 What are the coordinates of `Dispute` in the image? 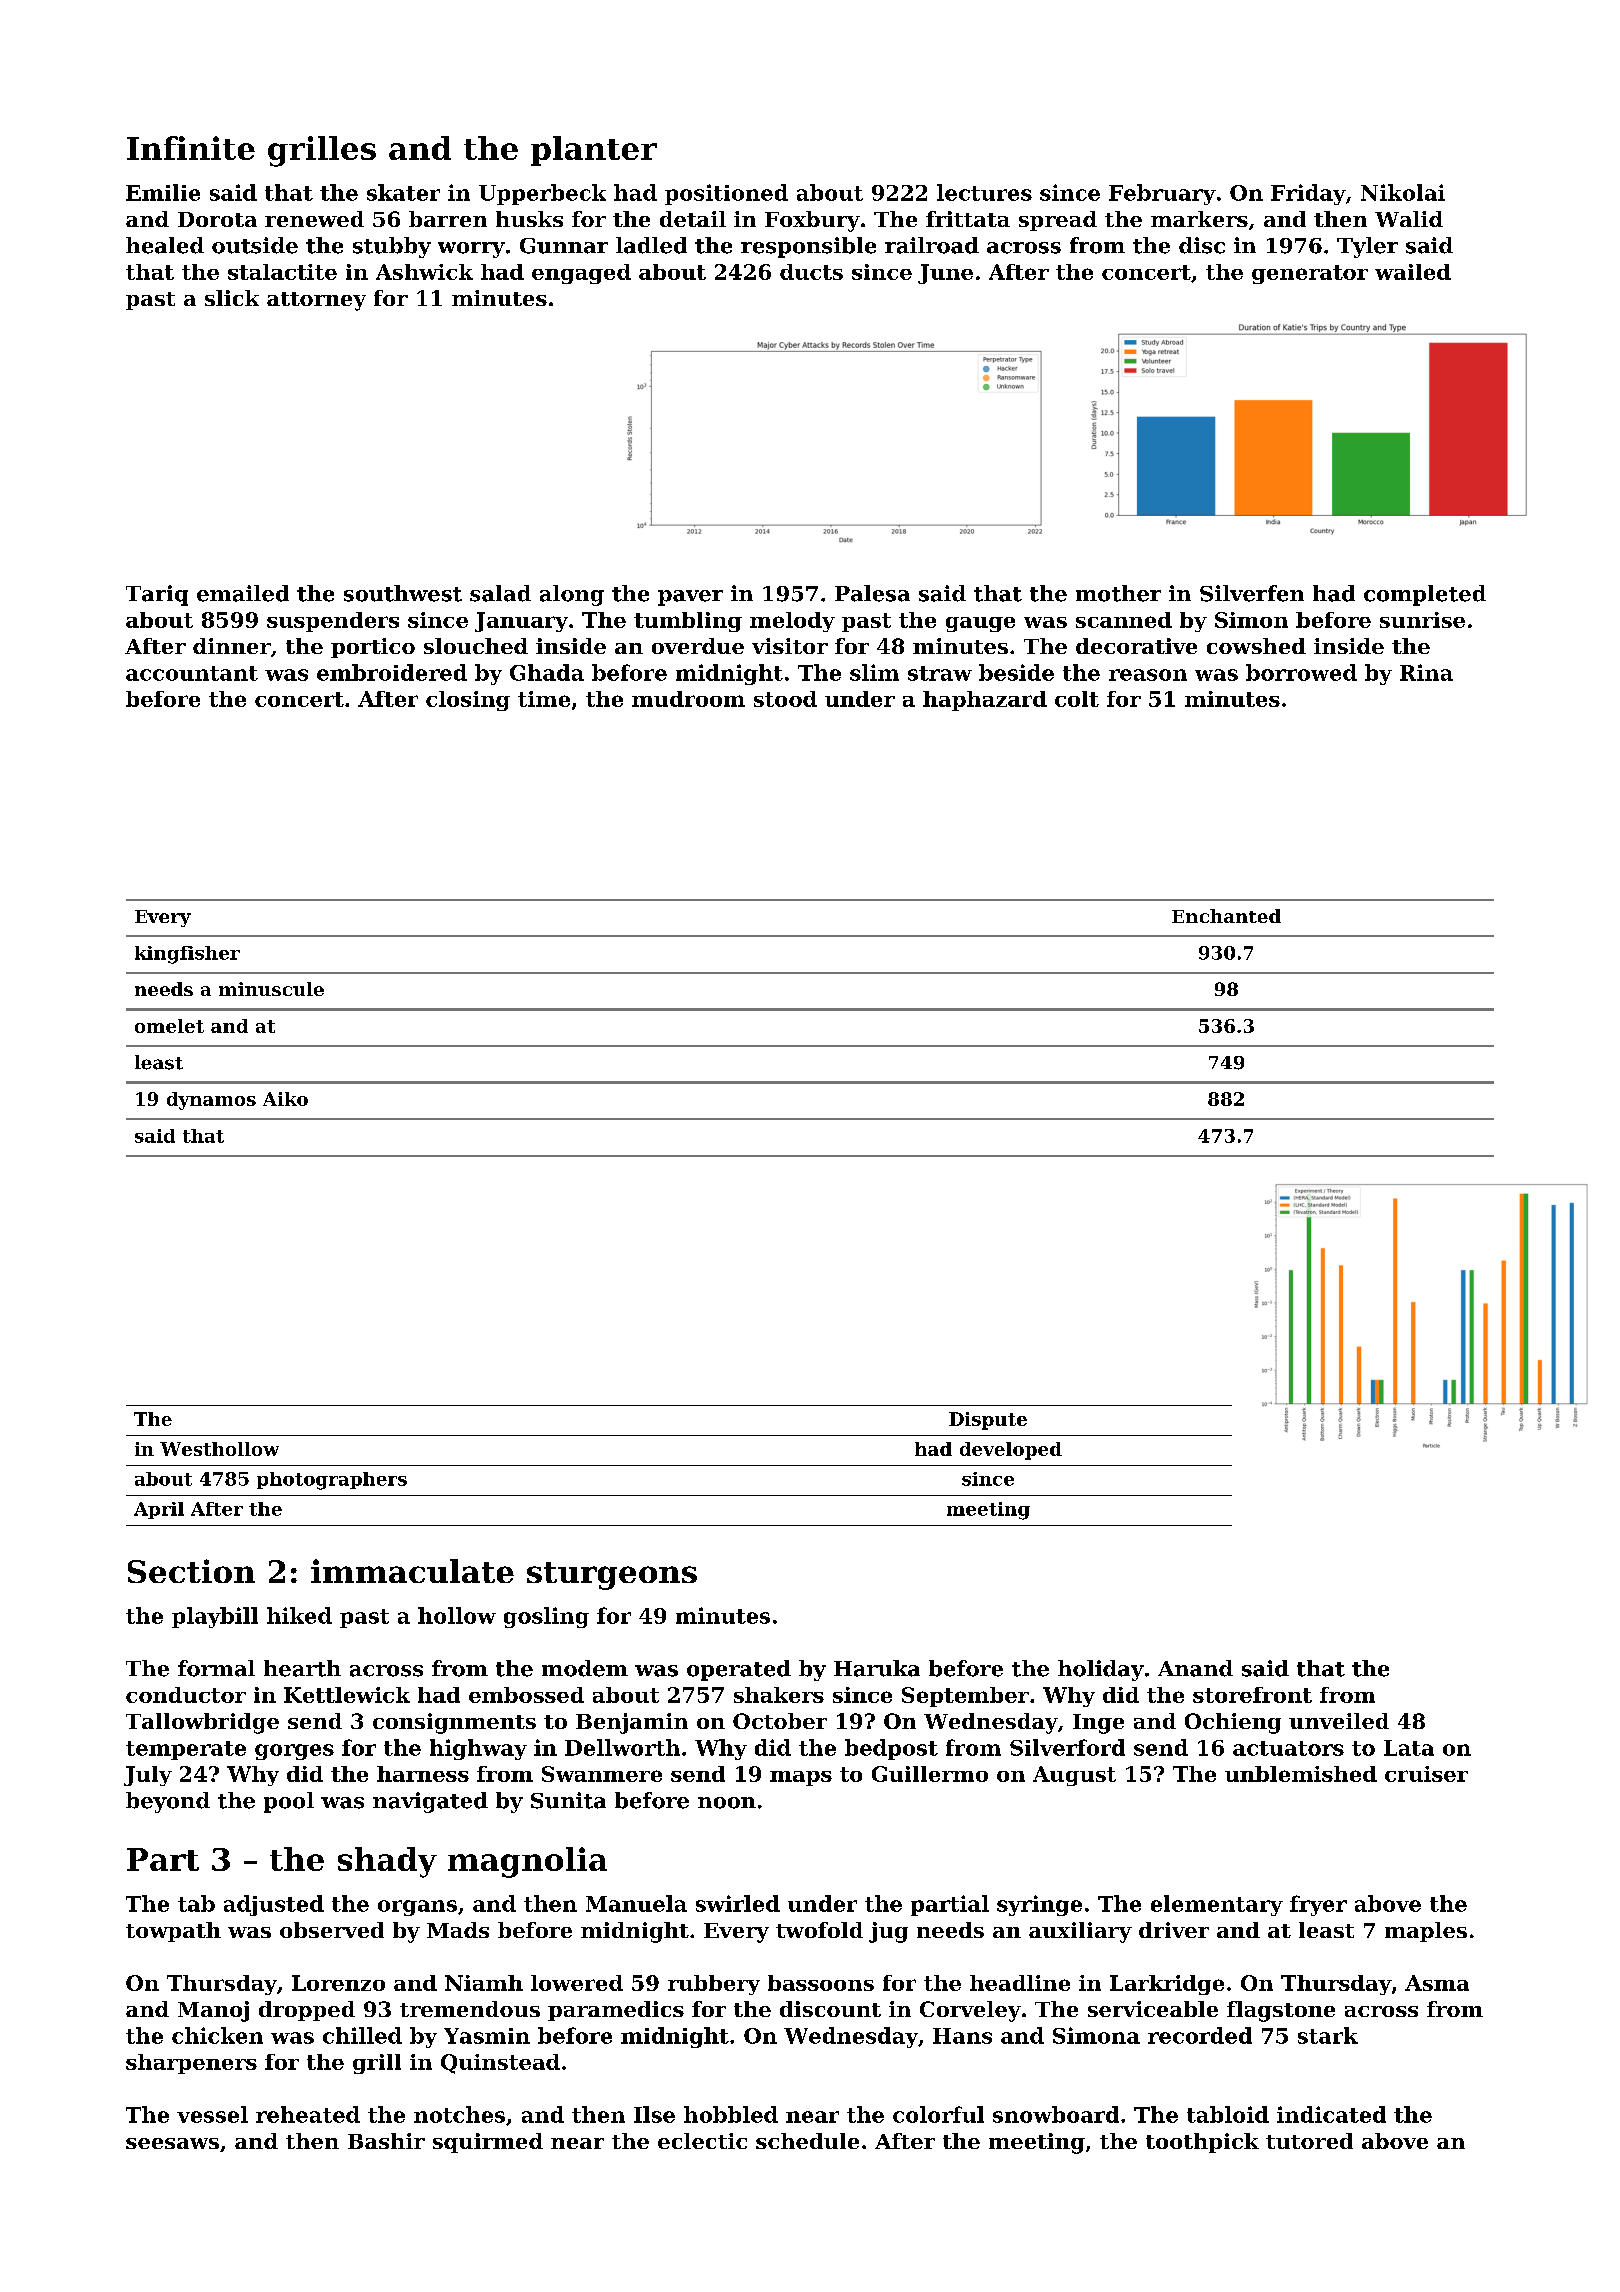 It's located at (988, 1421).
